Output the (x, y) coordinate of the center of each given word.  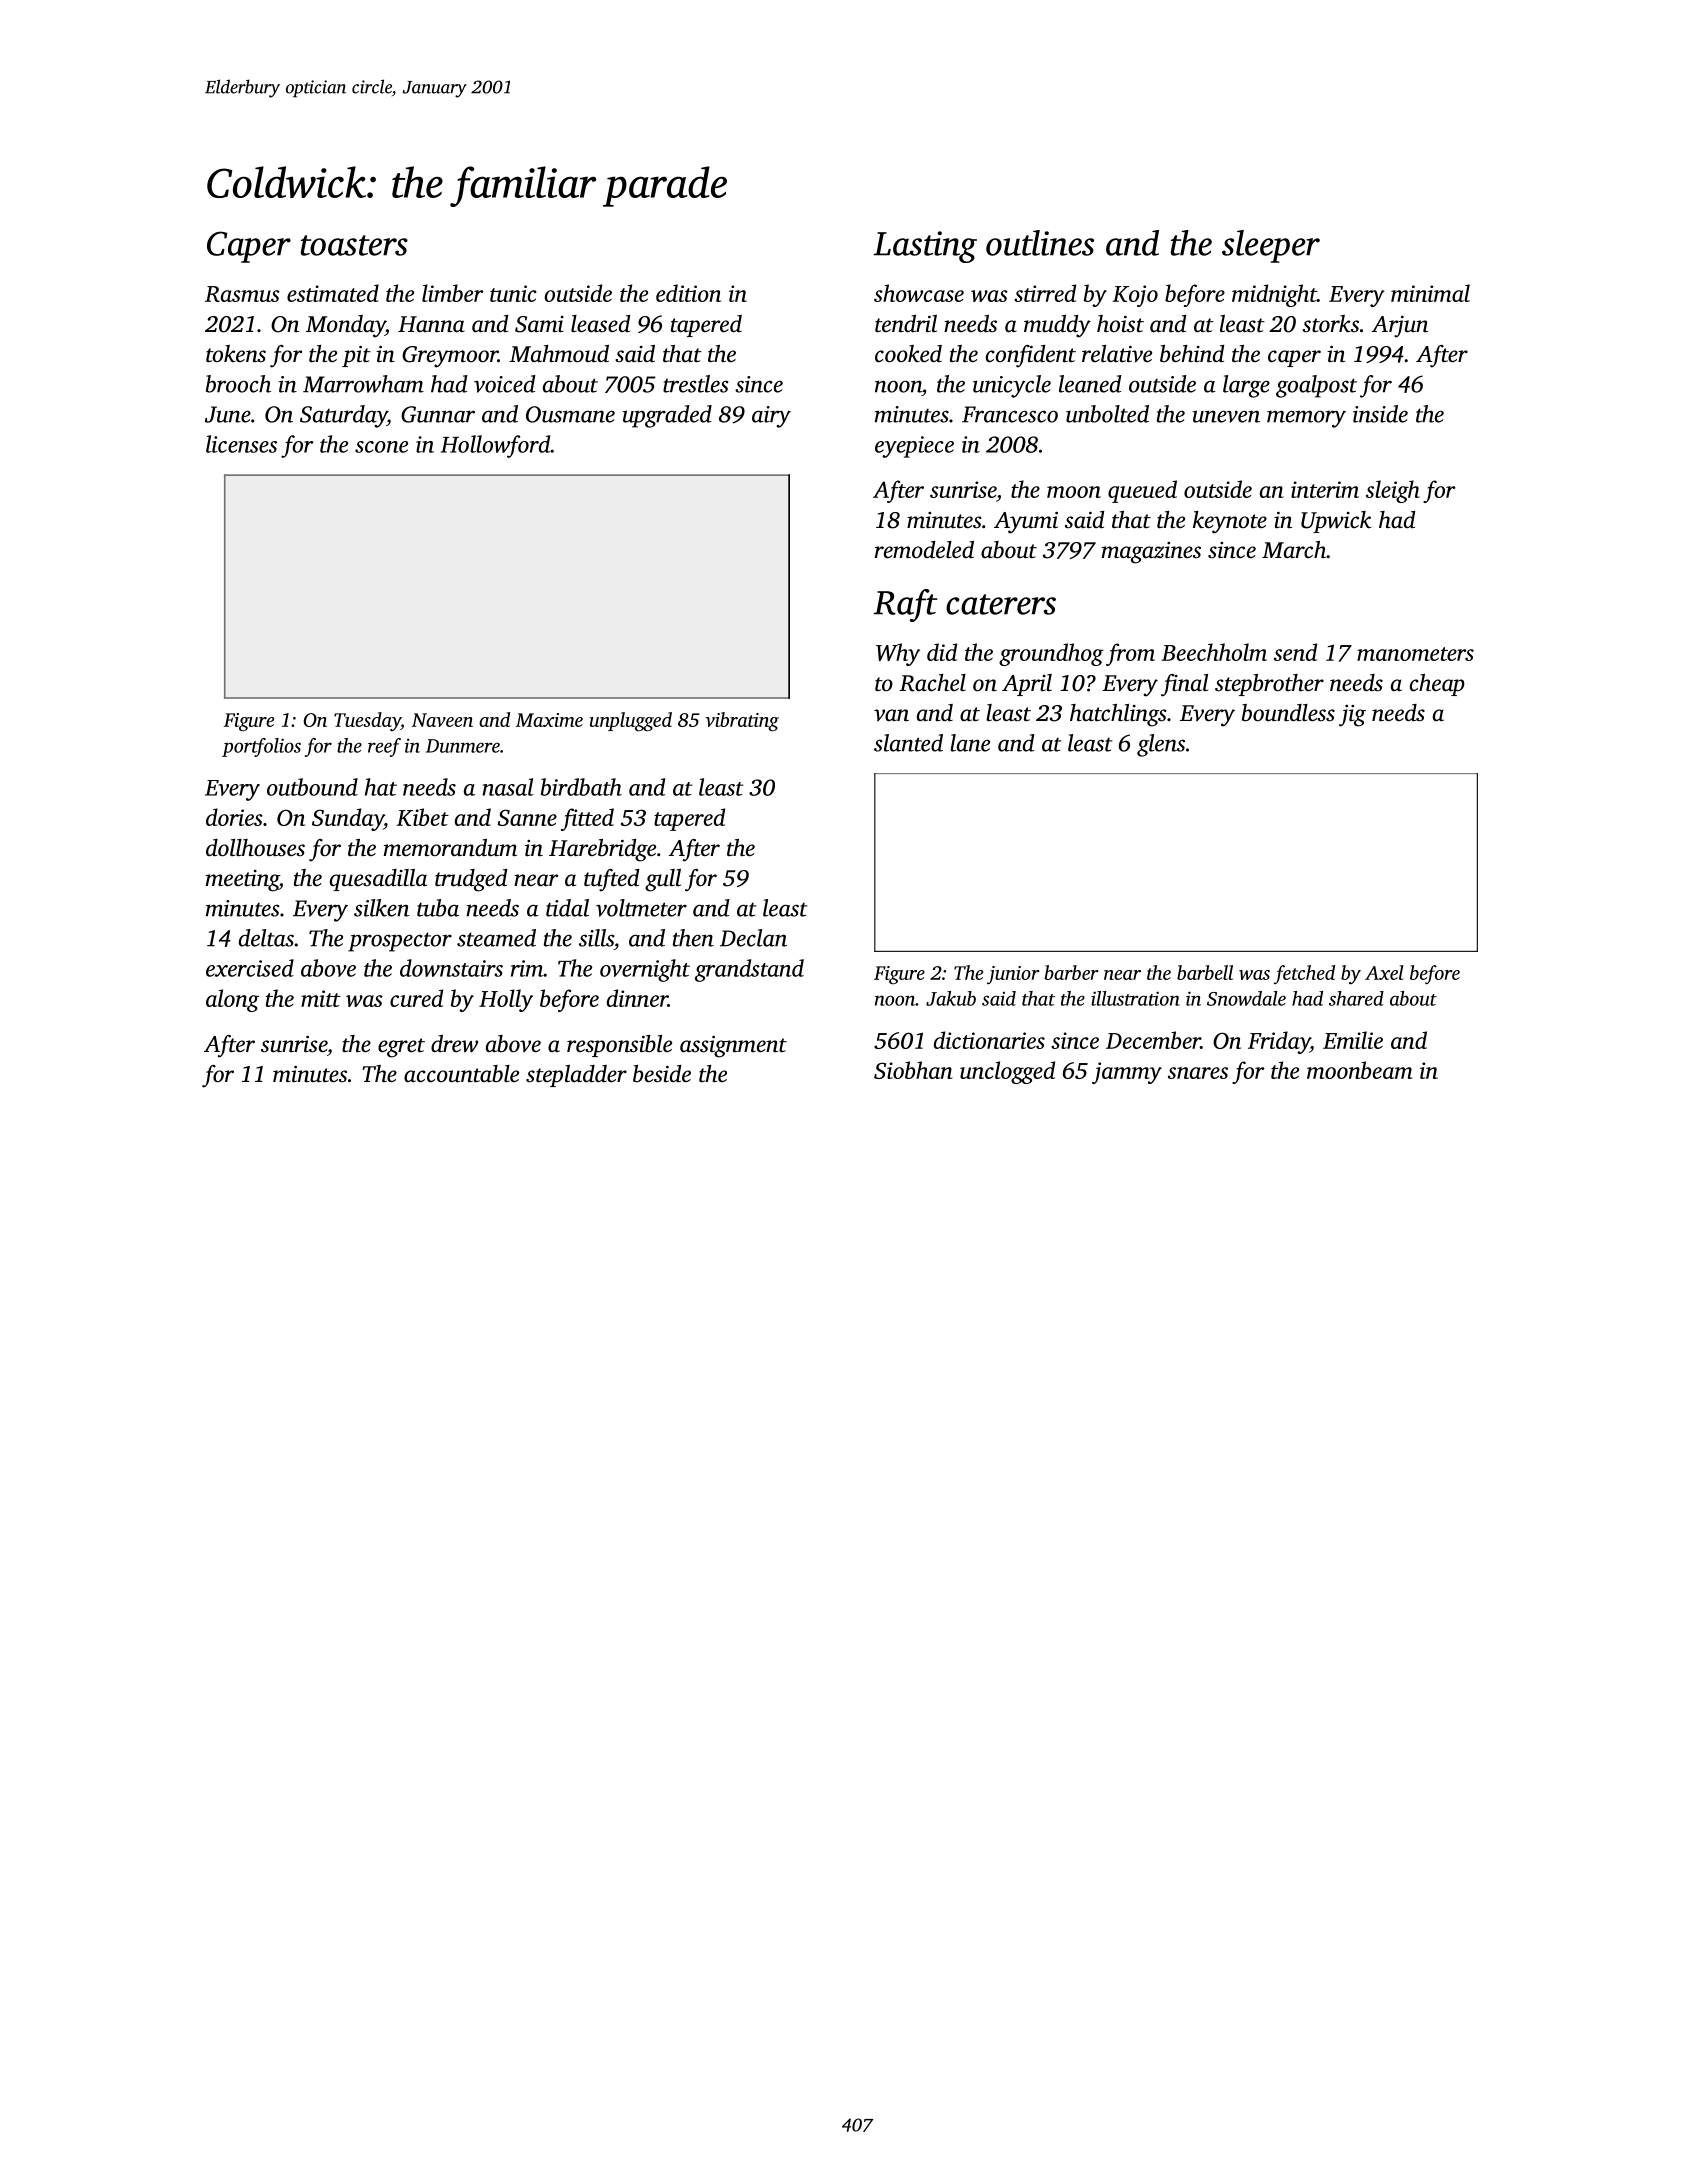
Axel (1384, 972)
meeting (242, 881)
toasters (354, 245)
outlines (1040, 243)
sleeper (1271, 246)
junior (1013, 975)
